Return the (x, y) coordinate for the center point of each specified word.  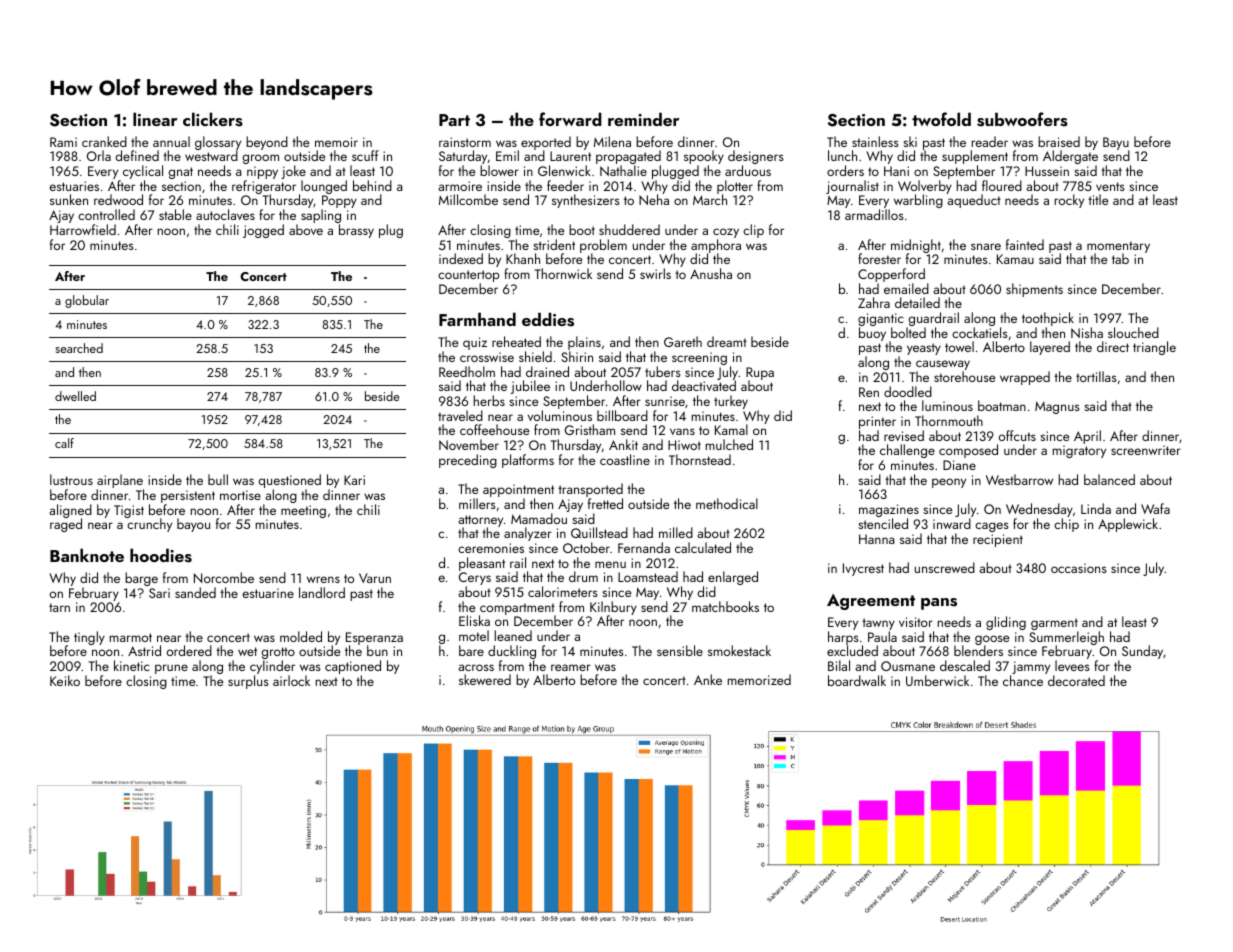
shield (535, 356)
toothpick (1048, 319)
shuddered (629, 229)
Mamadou (539, 518)
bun (377, 651)
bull (218, 479)
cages (992, 527)
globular (87, 301)
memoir (336, 142)
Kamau (1015, 259)
